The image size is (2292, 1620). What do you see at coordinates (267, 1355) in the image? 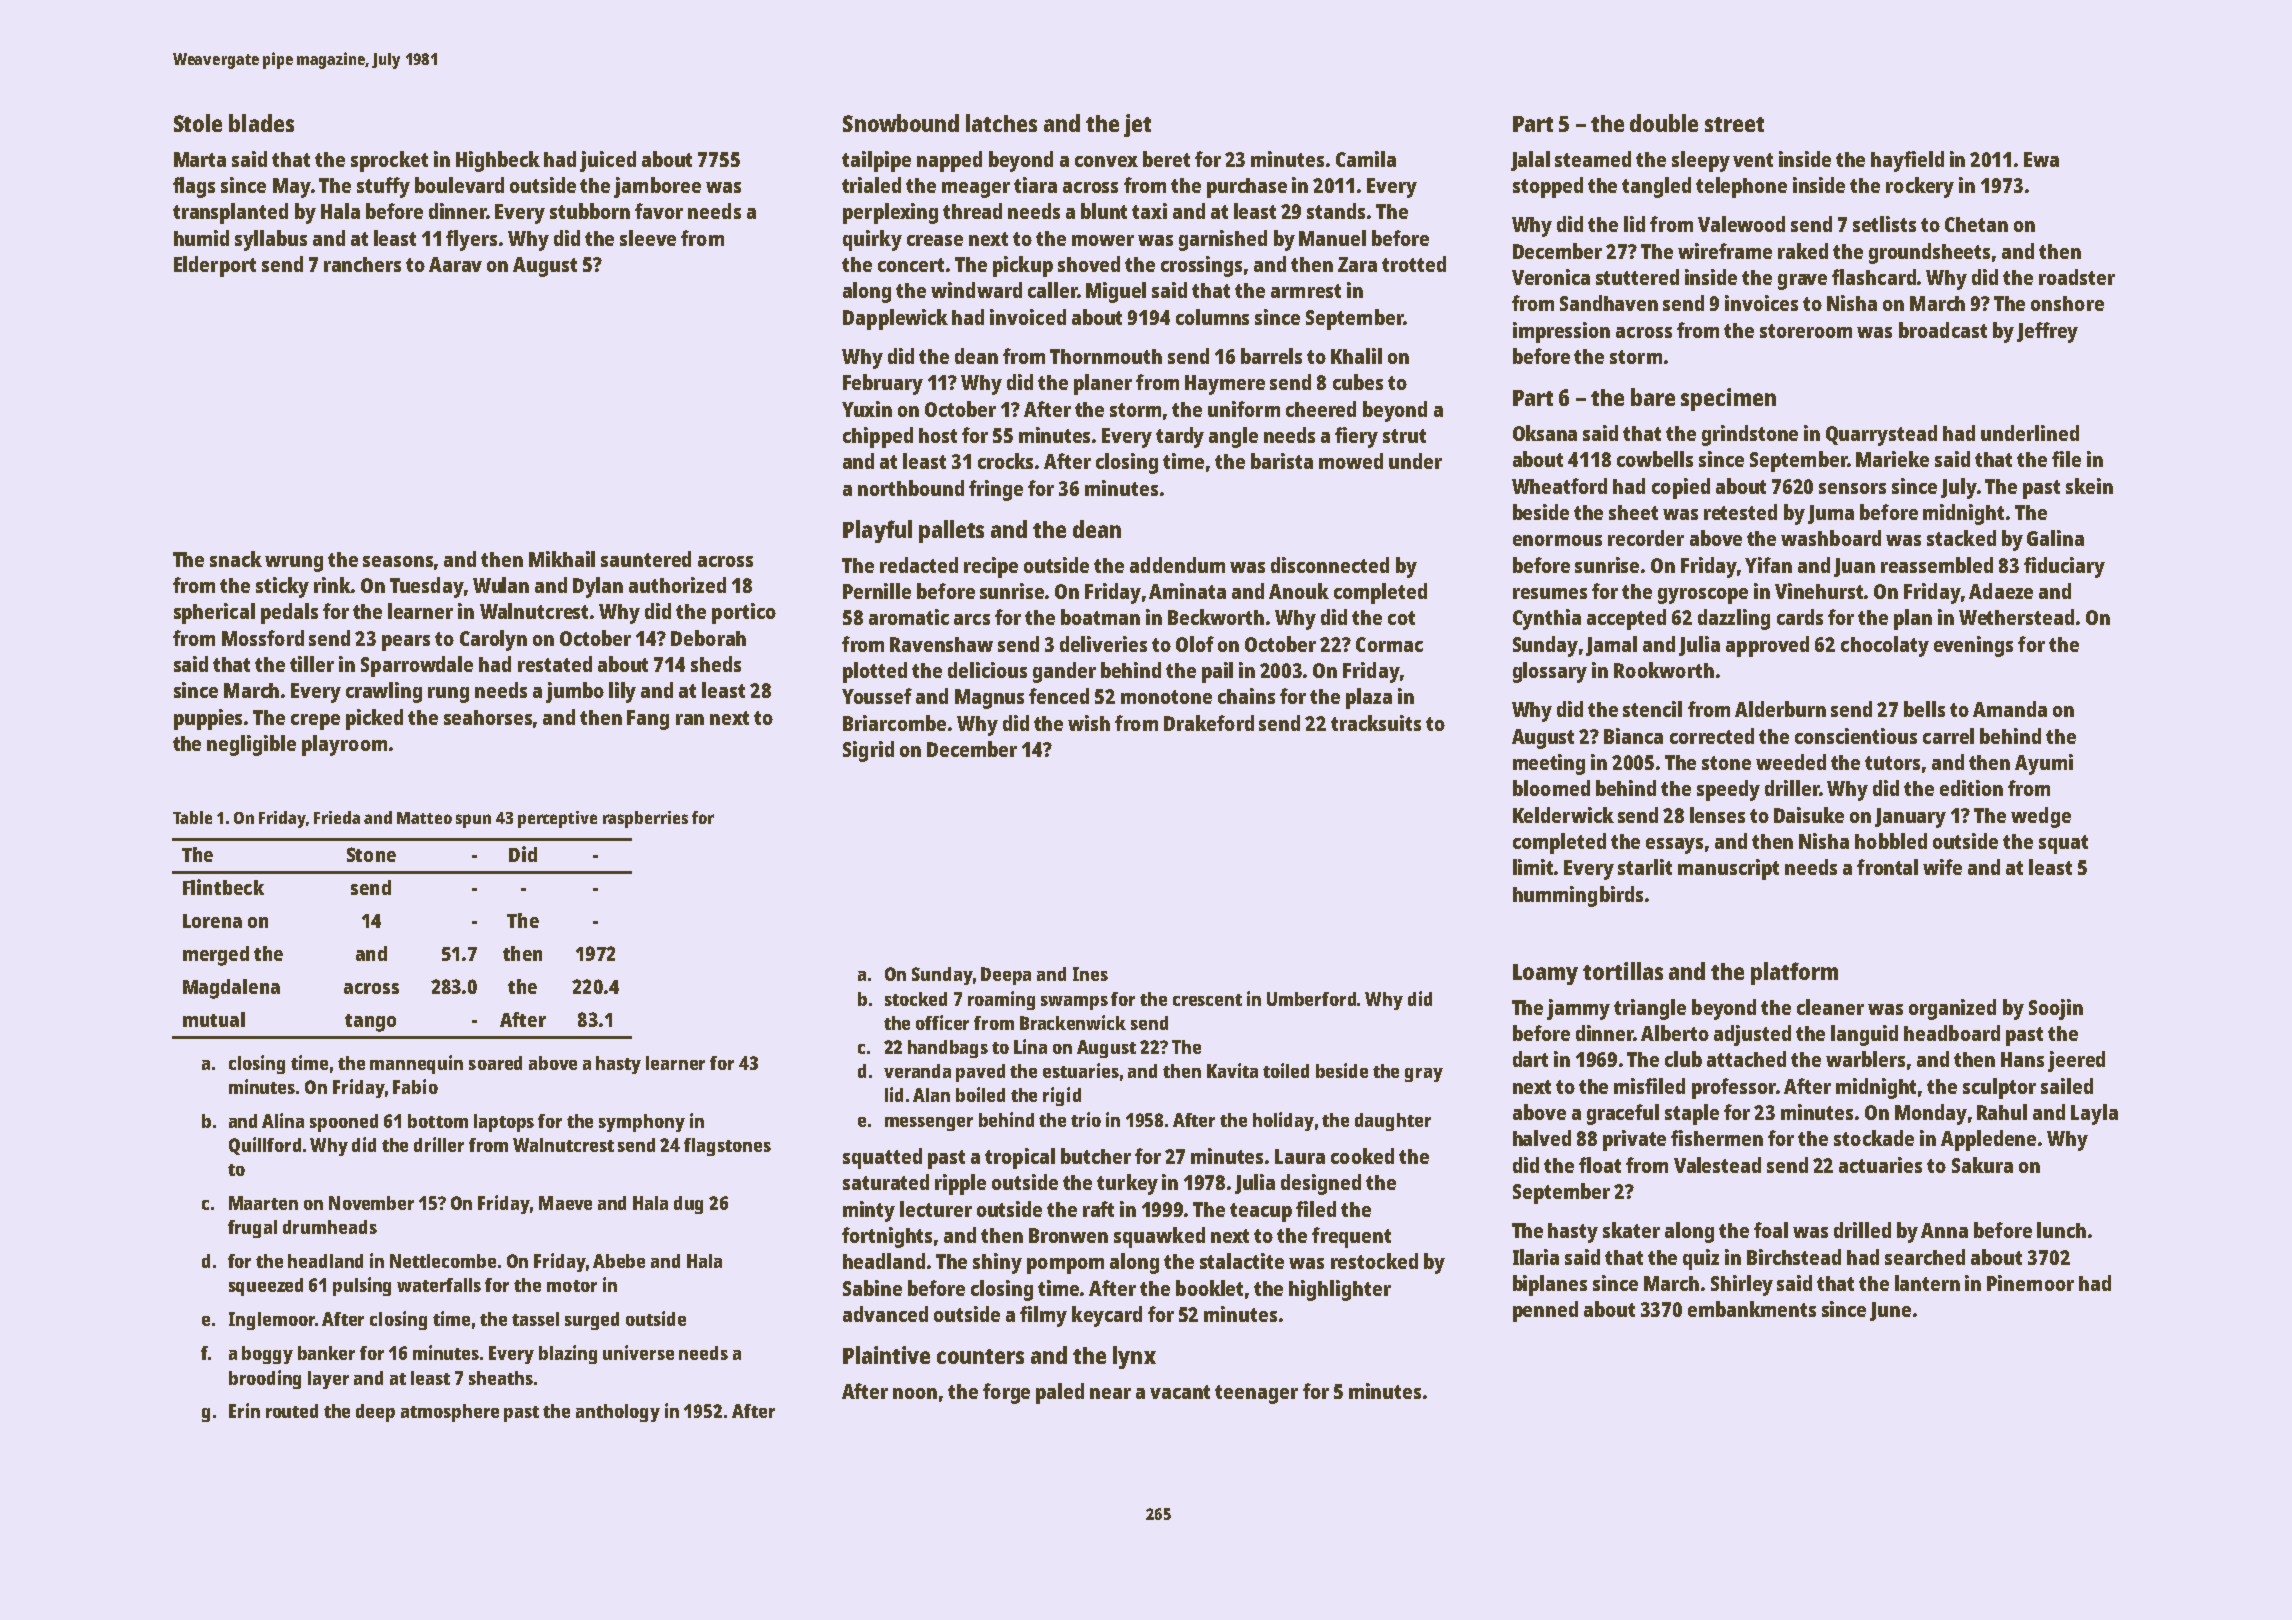
I see `boggy` at bounding box center [267, 1355].
